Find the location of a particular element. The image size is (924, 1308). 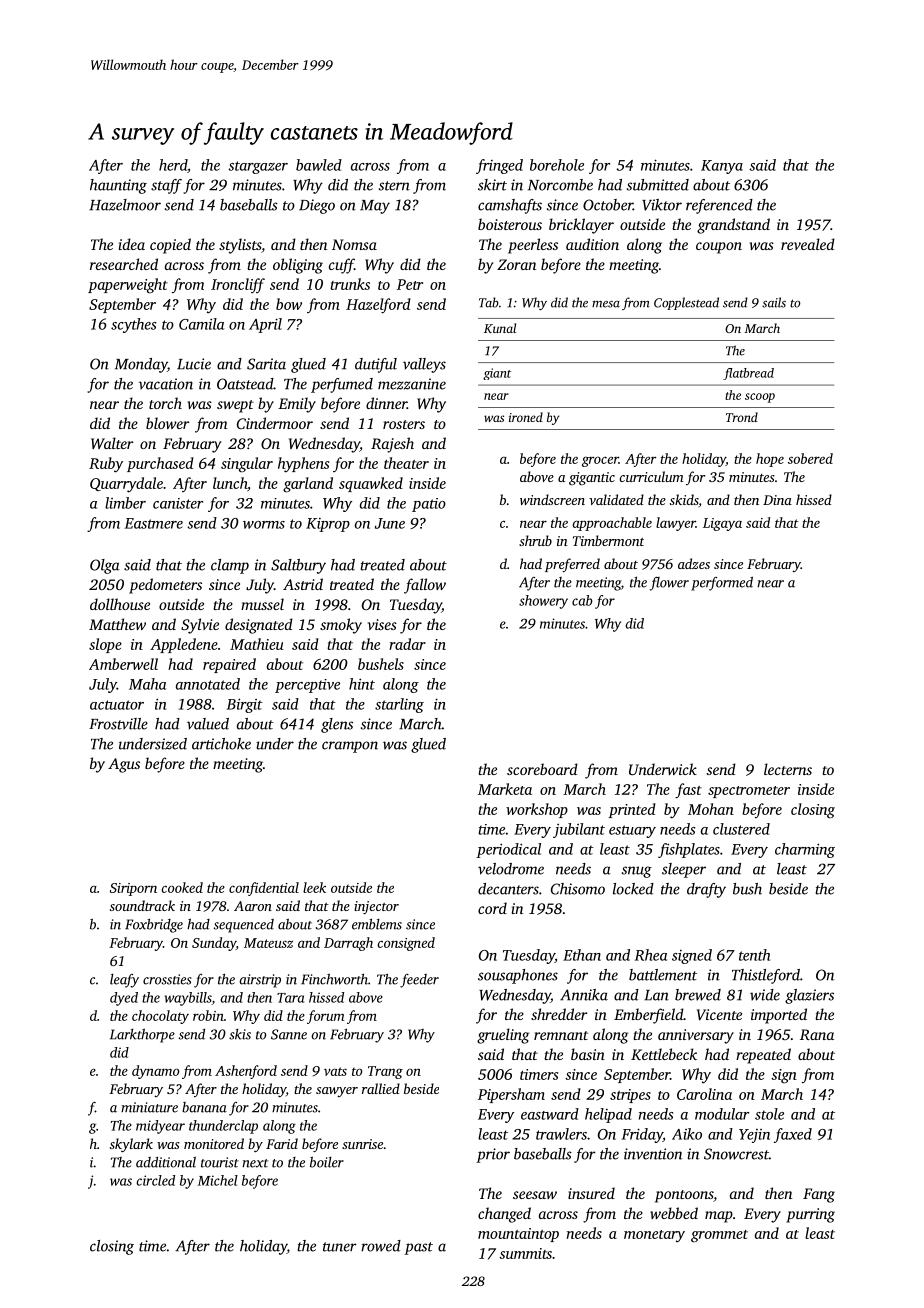

Kanya is located at coordinates (722, 167).
